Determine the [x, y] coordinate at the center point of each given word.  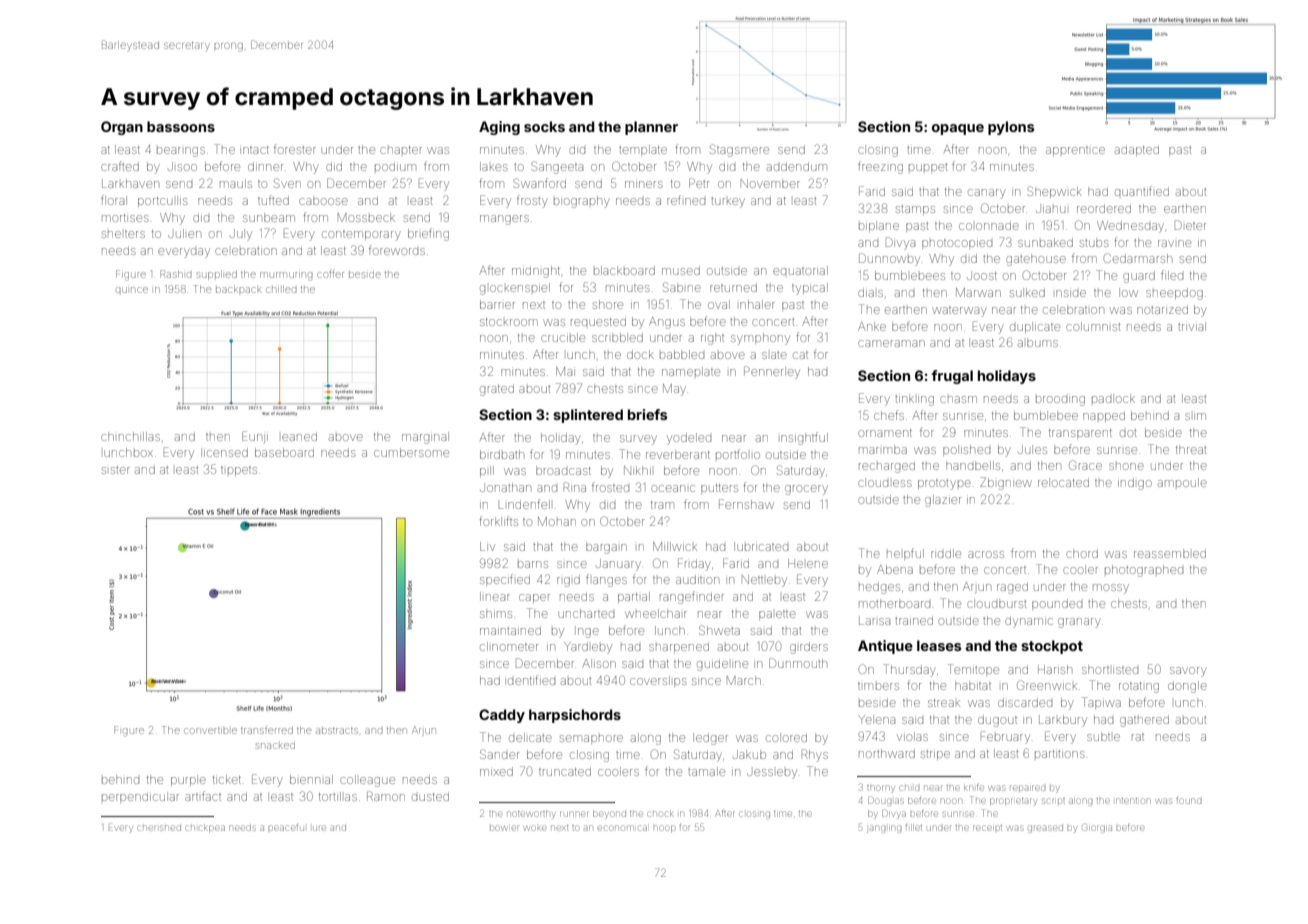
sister [116, 470]
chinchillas [130, 436]
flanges [606, 580]
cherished [159, 828]
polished [966, 450]
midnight [536, 272]
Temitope [973, 670]
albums [1038, 342]
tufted [273, 200]
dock [640, 354]
